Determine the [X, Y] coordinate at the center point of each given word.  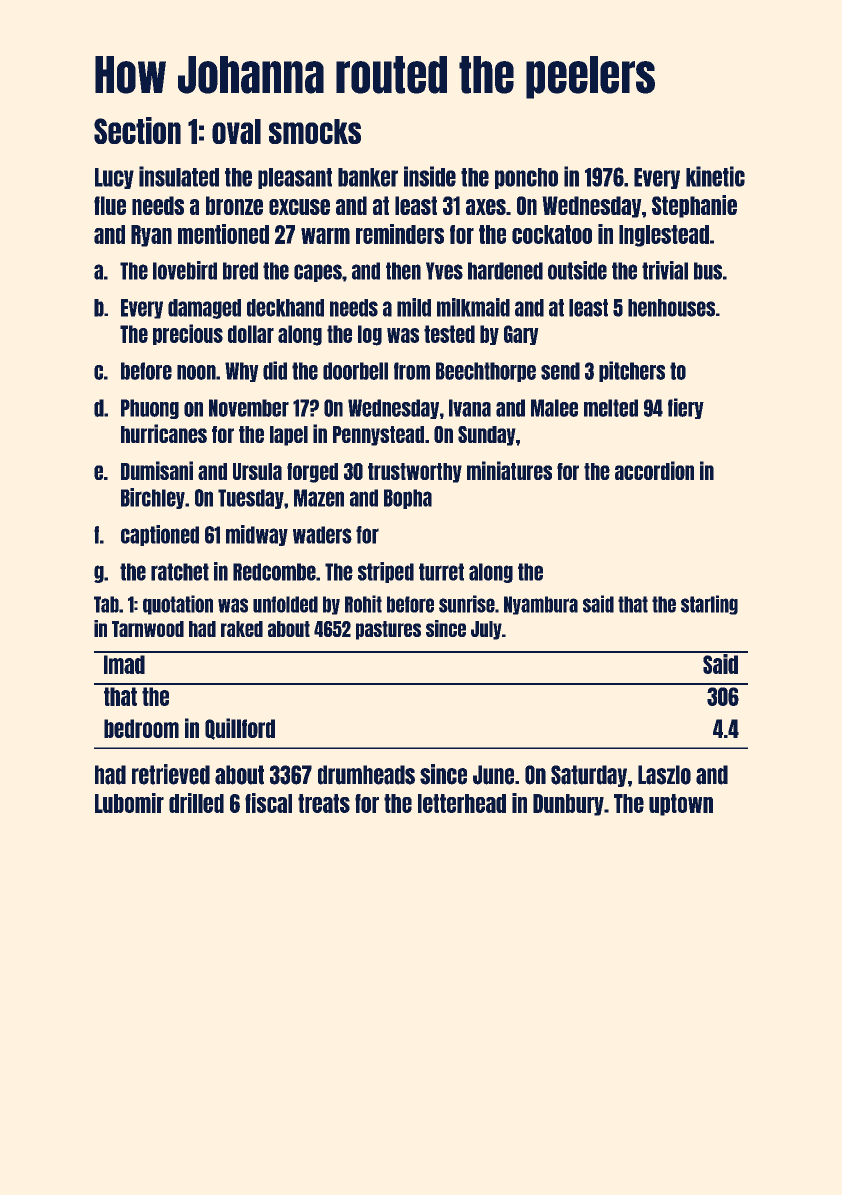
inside [430, 176]
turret [441, 572]
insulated [179, 176]
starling [709, 605]
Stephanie [694, 206]
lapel [289, 436]
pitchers [632, 371]
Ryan [151, 236]
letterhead [462, 803]
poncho [526, 178]
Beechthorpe [486, 372]
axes [486, 207]
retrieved [171, 774]
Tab [106, 604]
